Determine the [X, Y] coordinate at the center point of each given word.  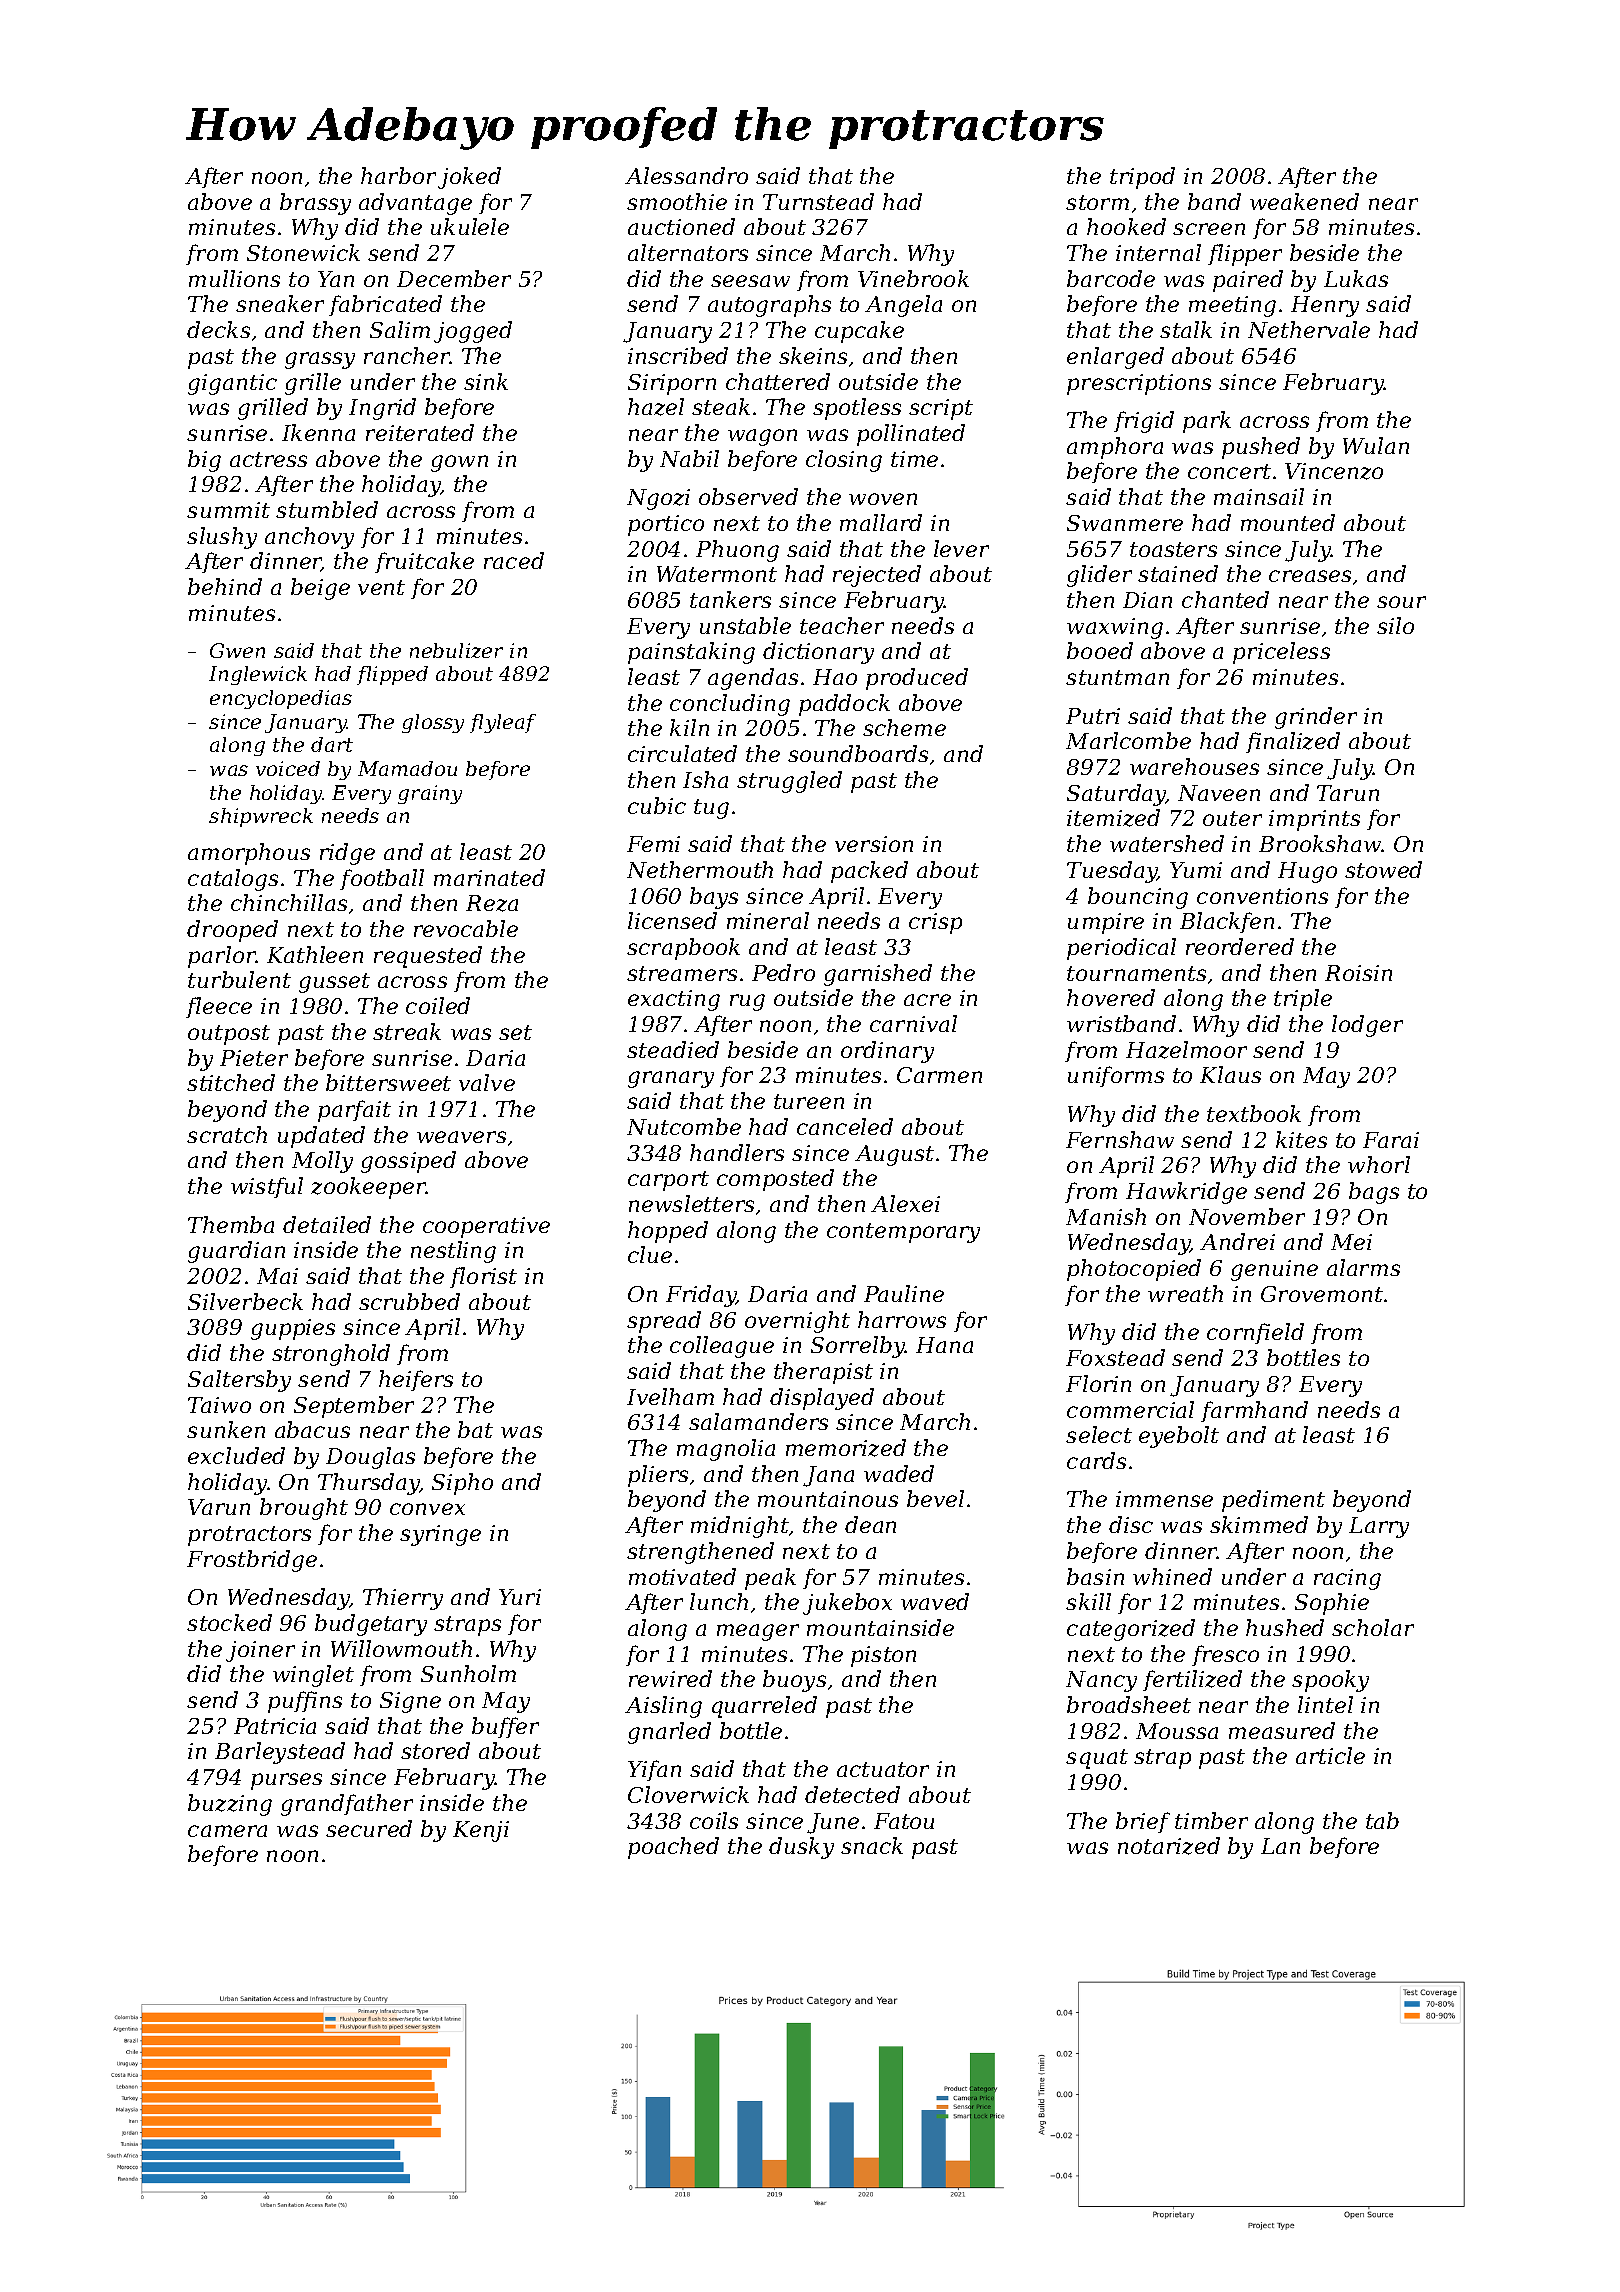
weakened [1304, 201]
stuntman [1117, 677]
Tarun [1348, 793]
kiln [689, 727]
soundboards [858, 753]
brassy [315, 204]
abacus [312, 1429]
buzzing [230, 1805]
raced [514, 560]
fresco [1225, 1655]
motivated [682, 1576]
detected [852, 1794]
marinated [489, 877]
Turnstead [818, 201]
